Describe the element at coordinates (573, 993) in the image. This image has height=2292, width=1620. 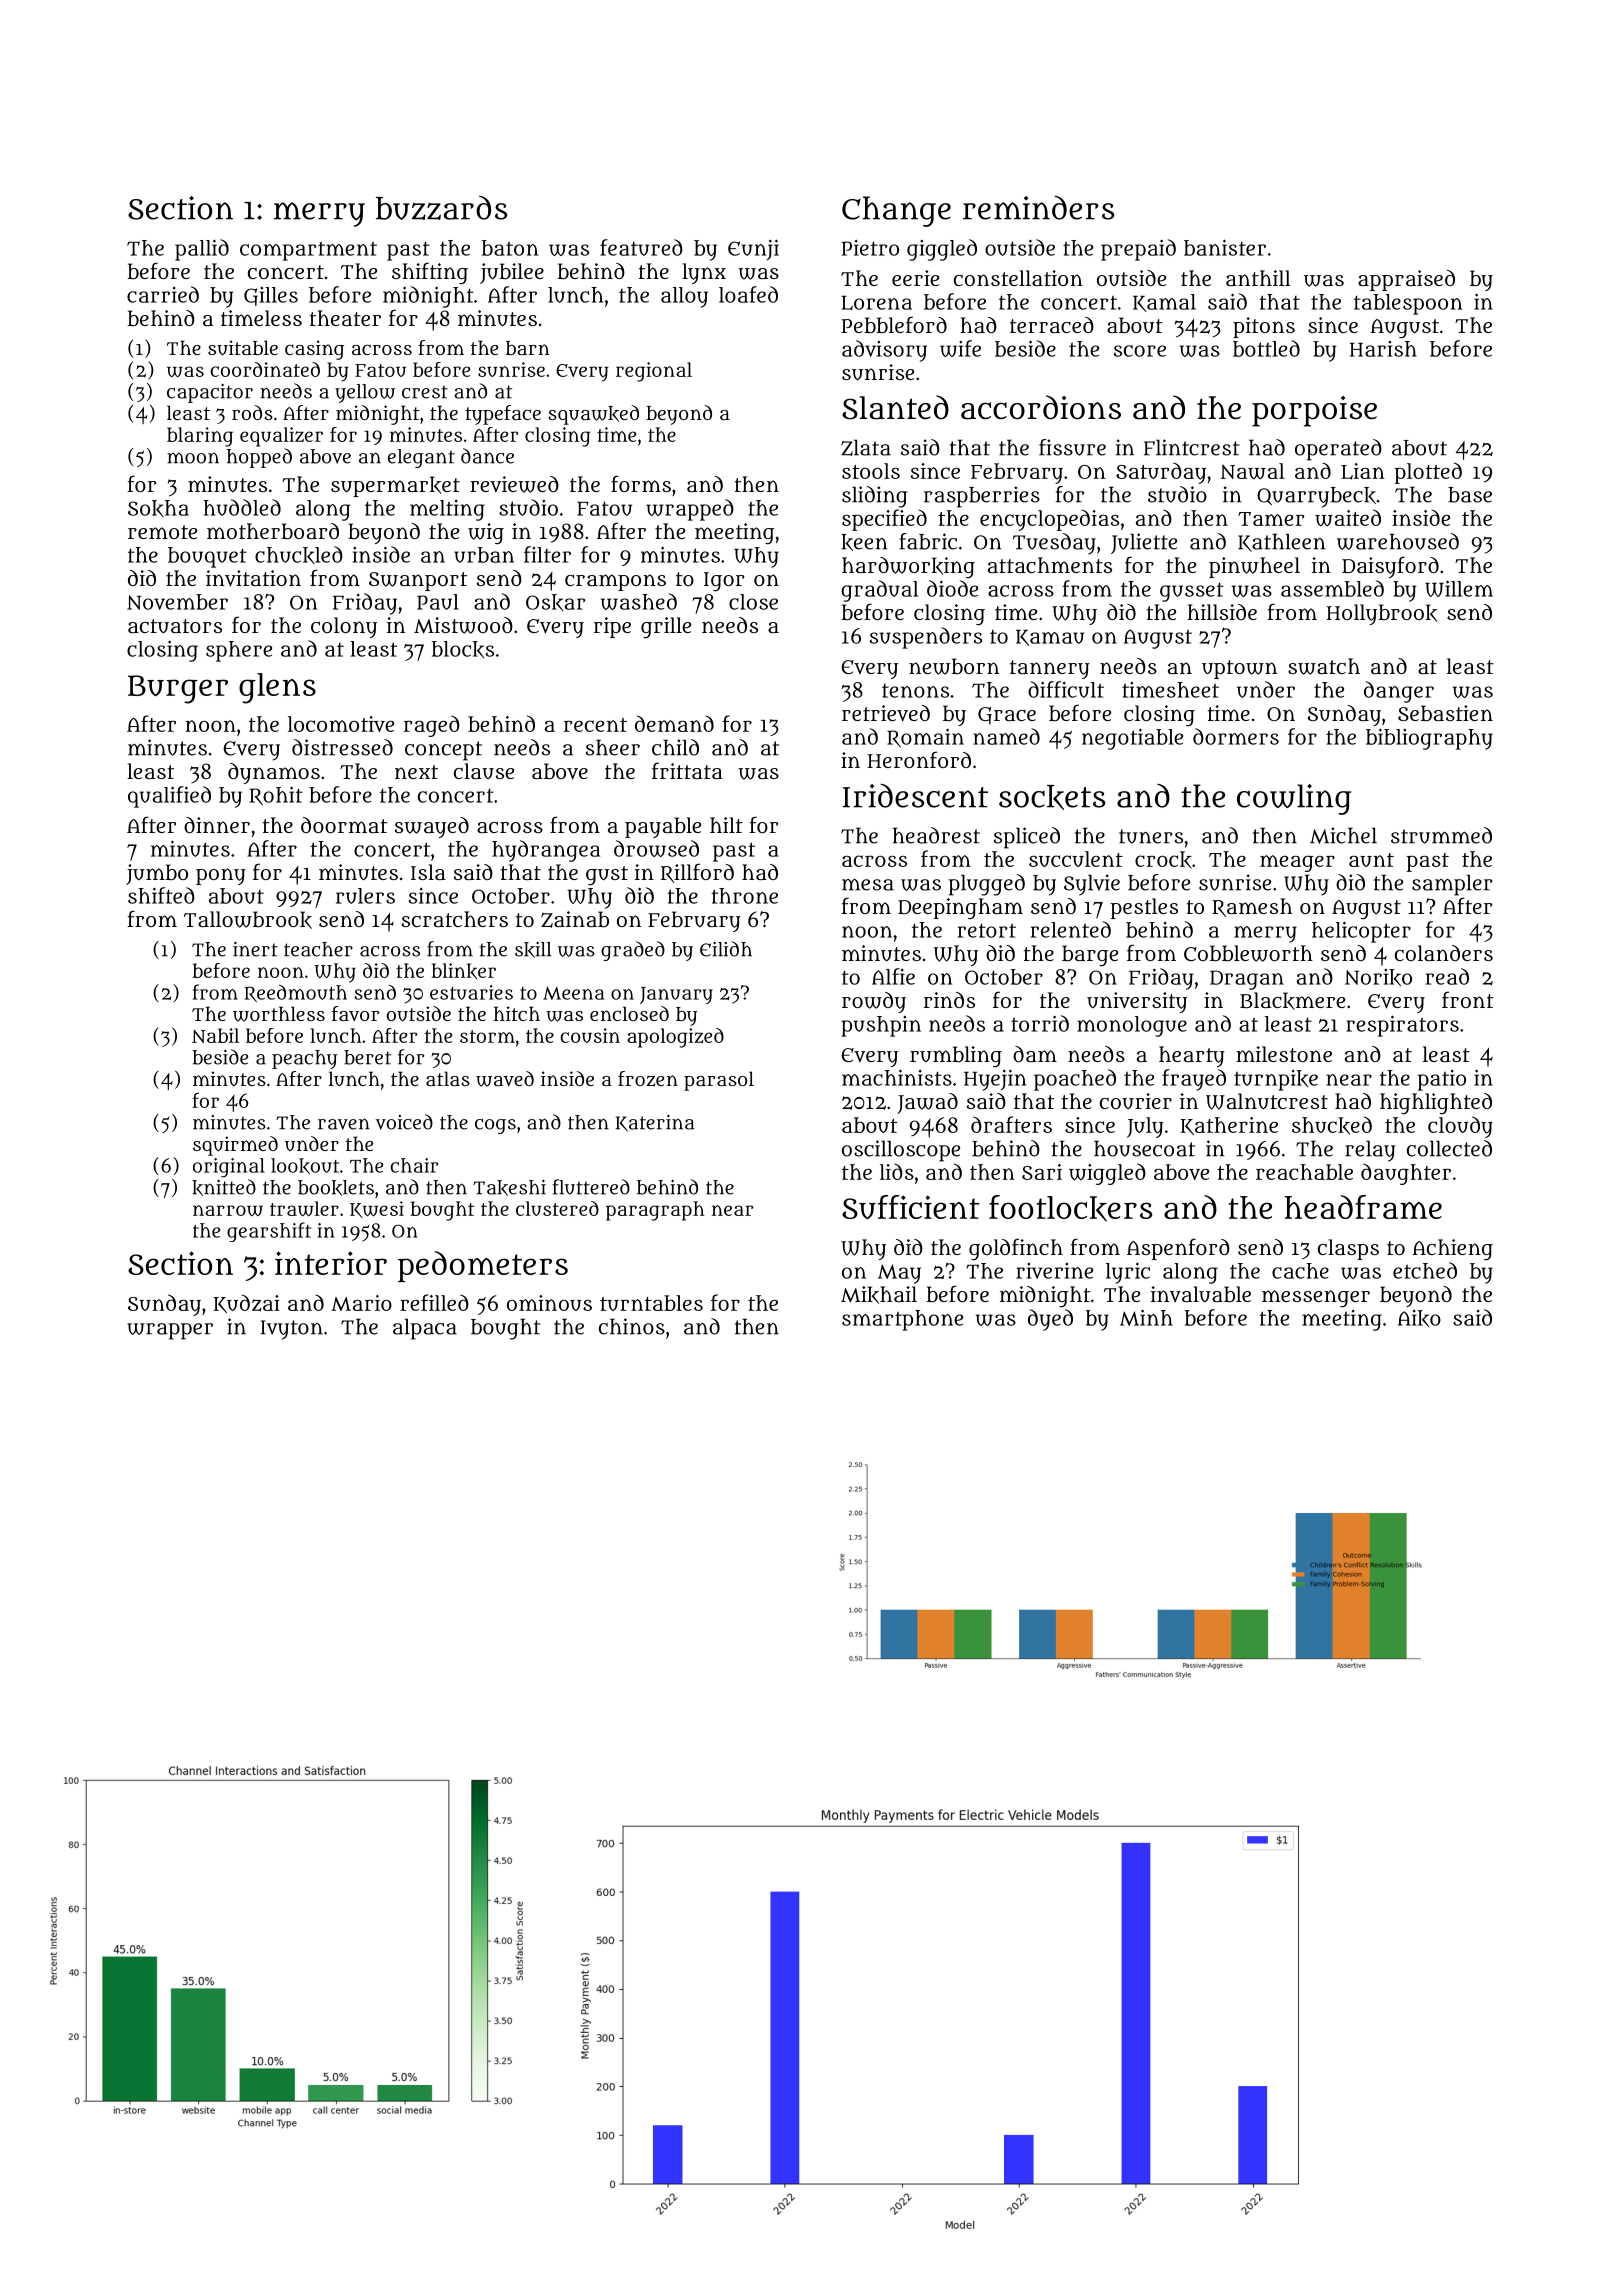
I see `Meena` at that location.
